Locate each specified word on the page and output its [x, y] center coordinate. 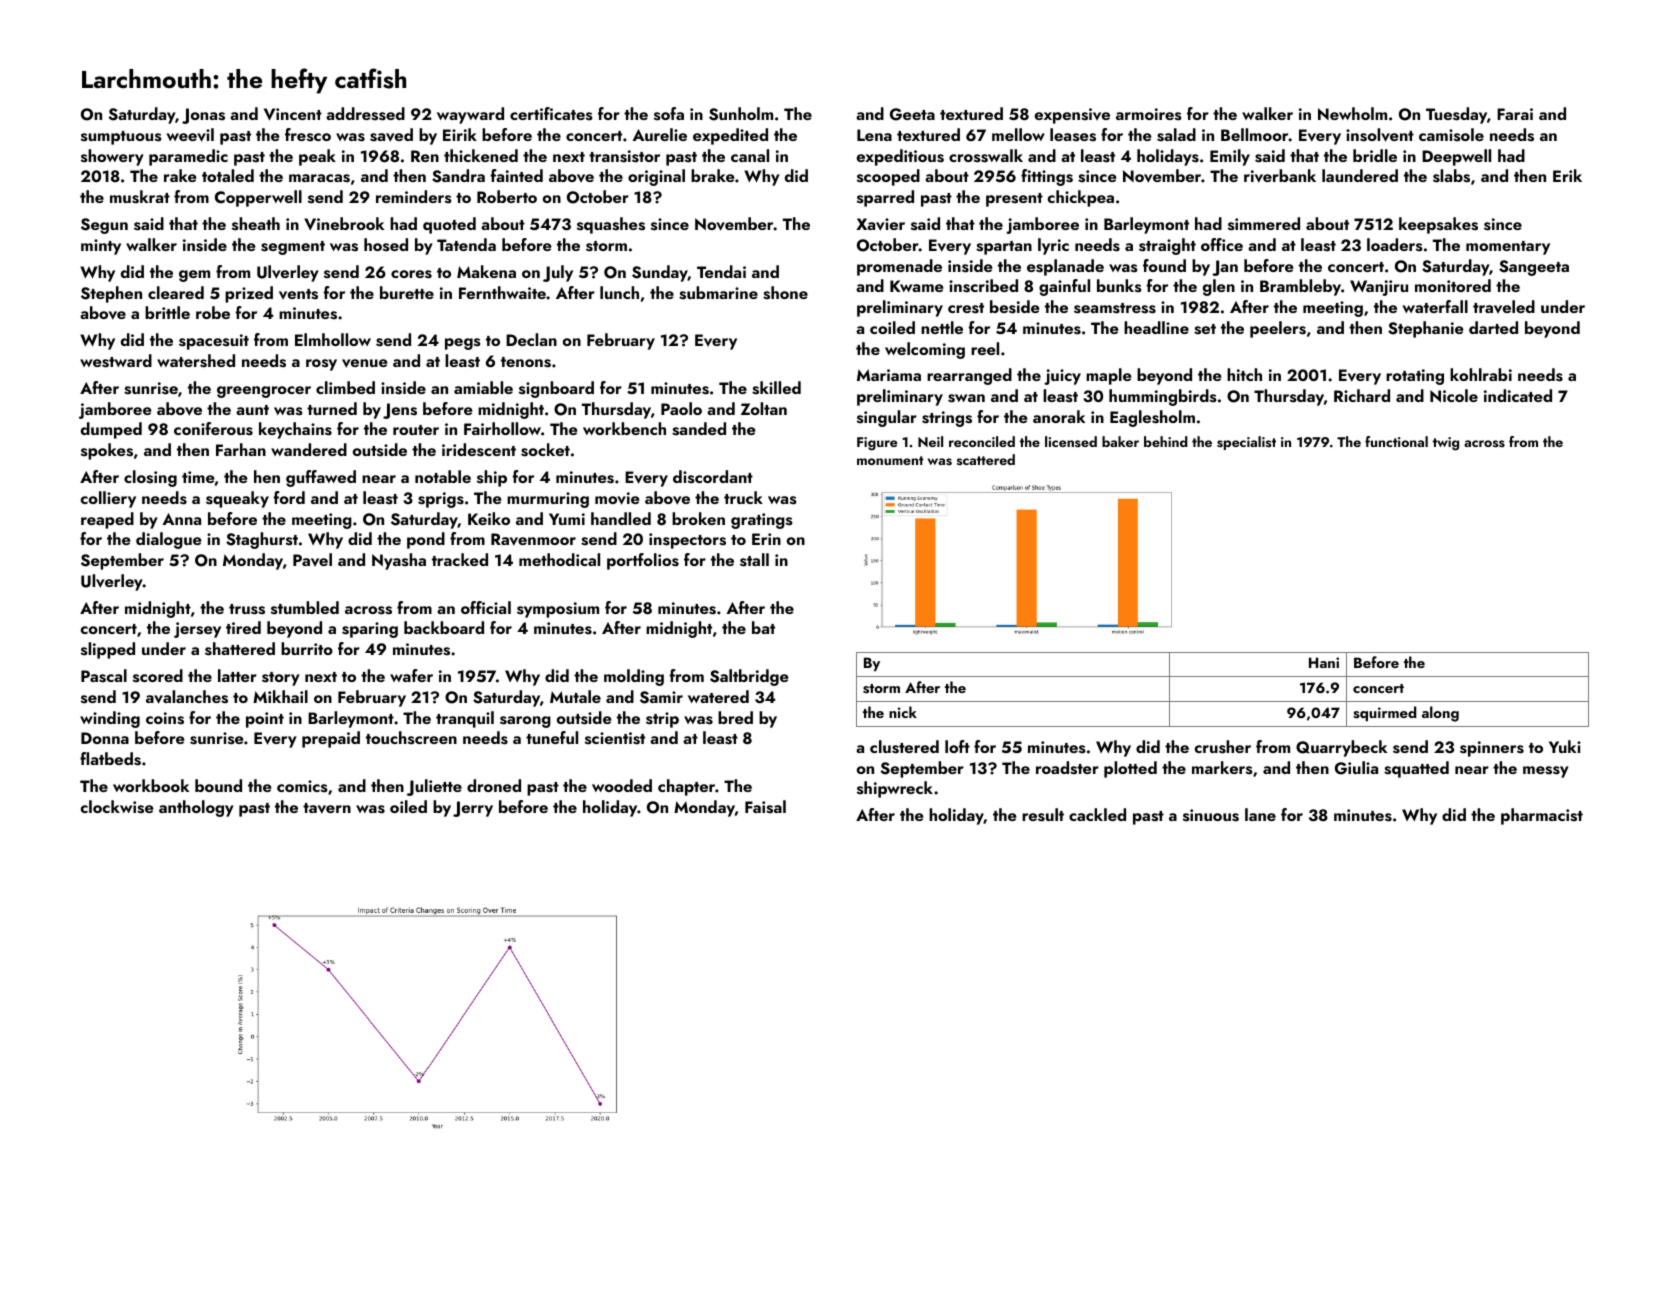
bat [763, 627]
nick [903, 712]
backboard [444, 627]
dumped [111, 430]
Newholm [1352, 113]
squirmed [1384, 713]
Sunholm [741, 114]
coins [165, 718]
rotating [1415, 377]
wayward [470, 115]
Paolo [681, 408]
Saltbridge [749, 677]
